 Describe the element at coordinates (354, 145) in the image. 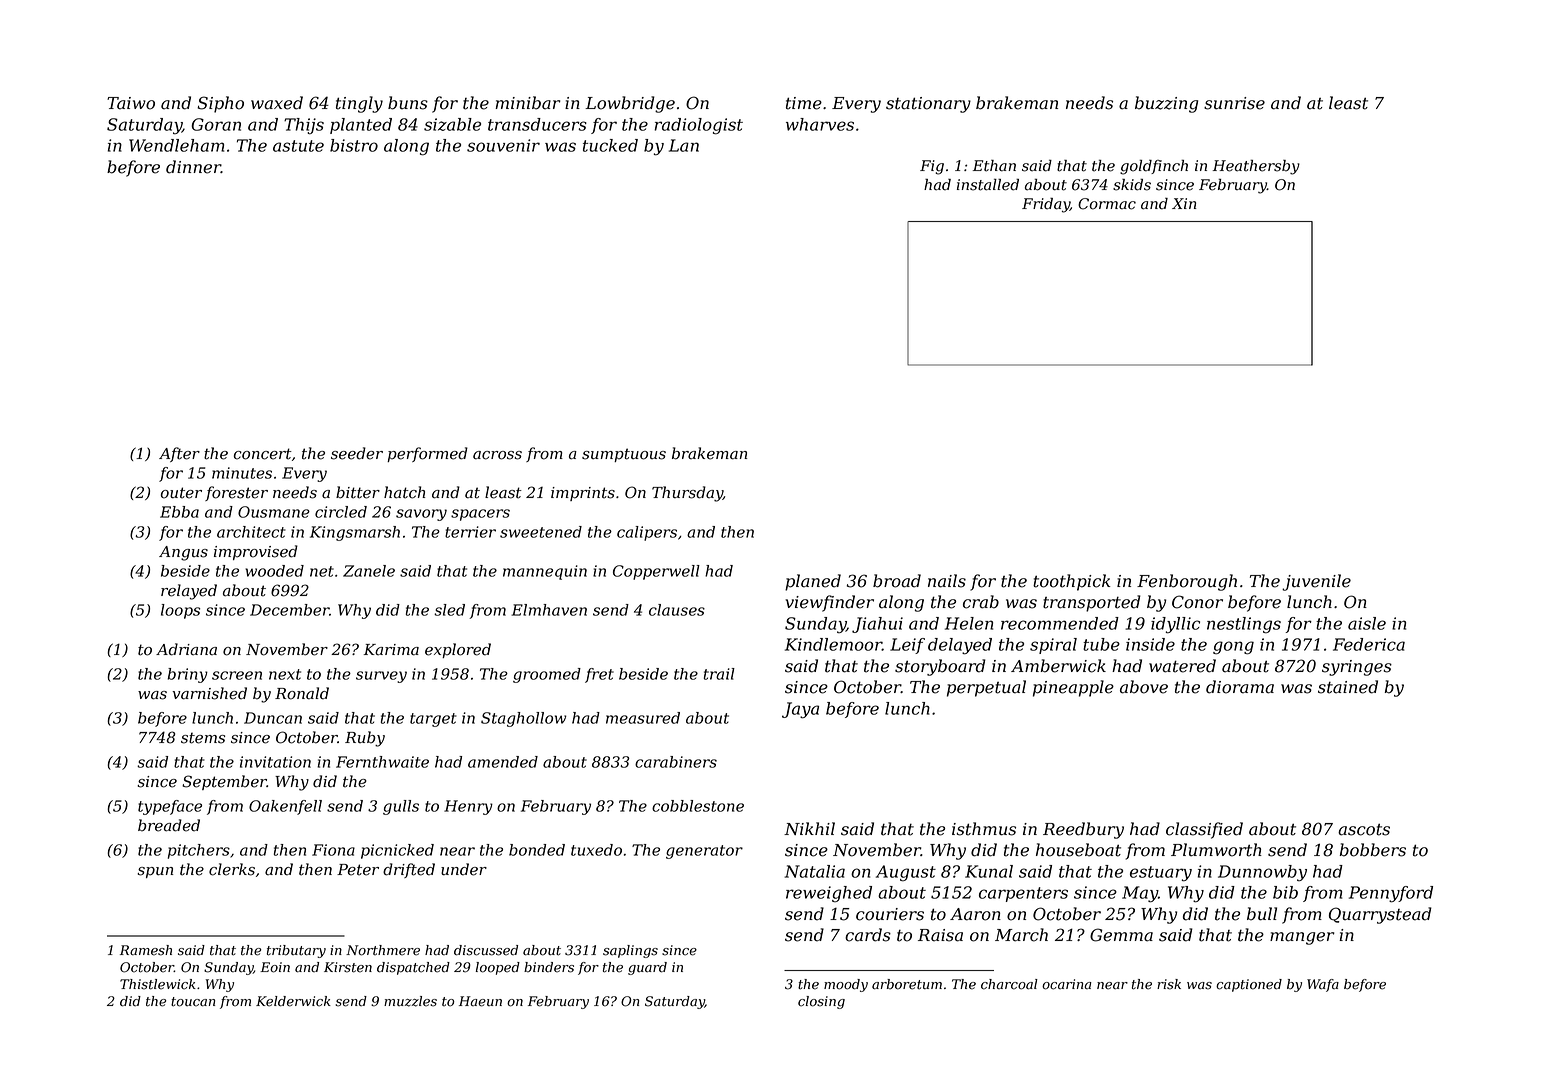

I see `bistro` at that location.
